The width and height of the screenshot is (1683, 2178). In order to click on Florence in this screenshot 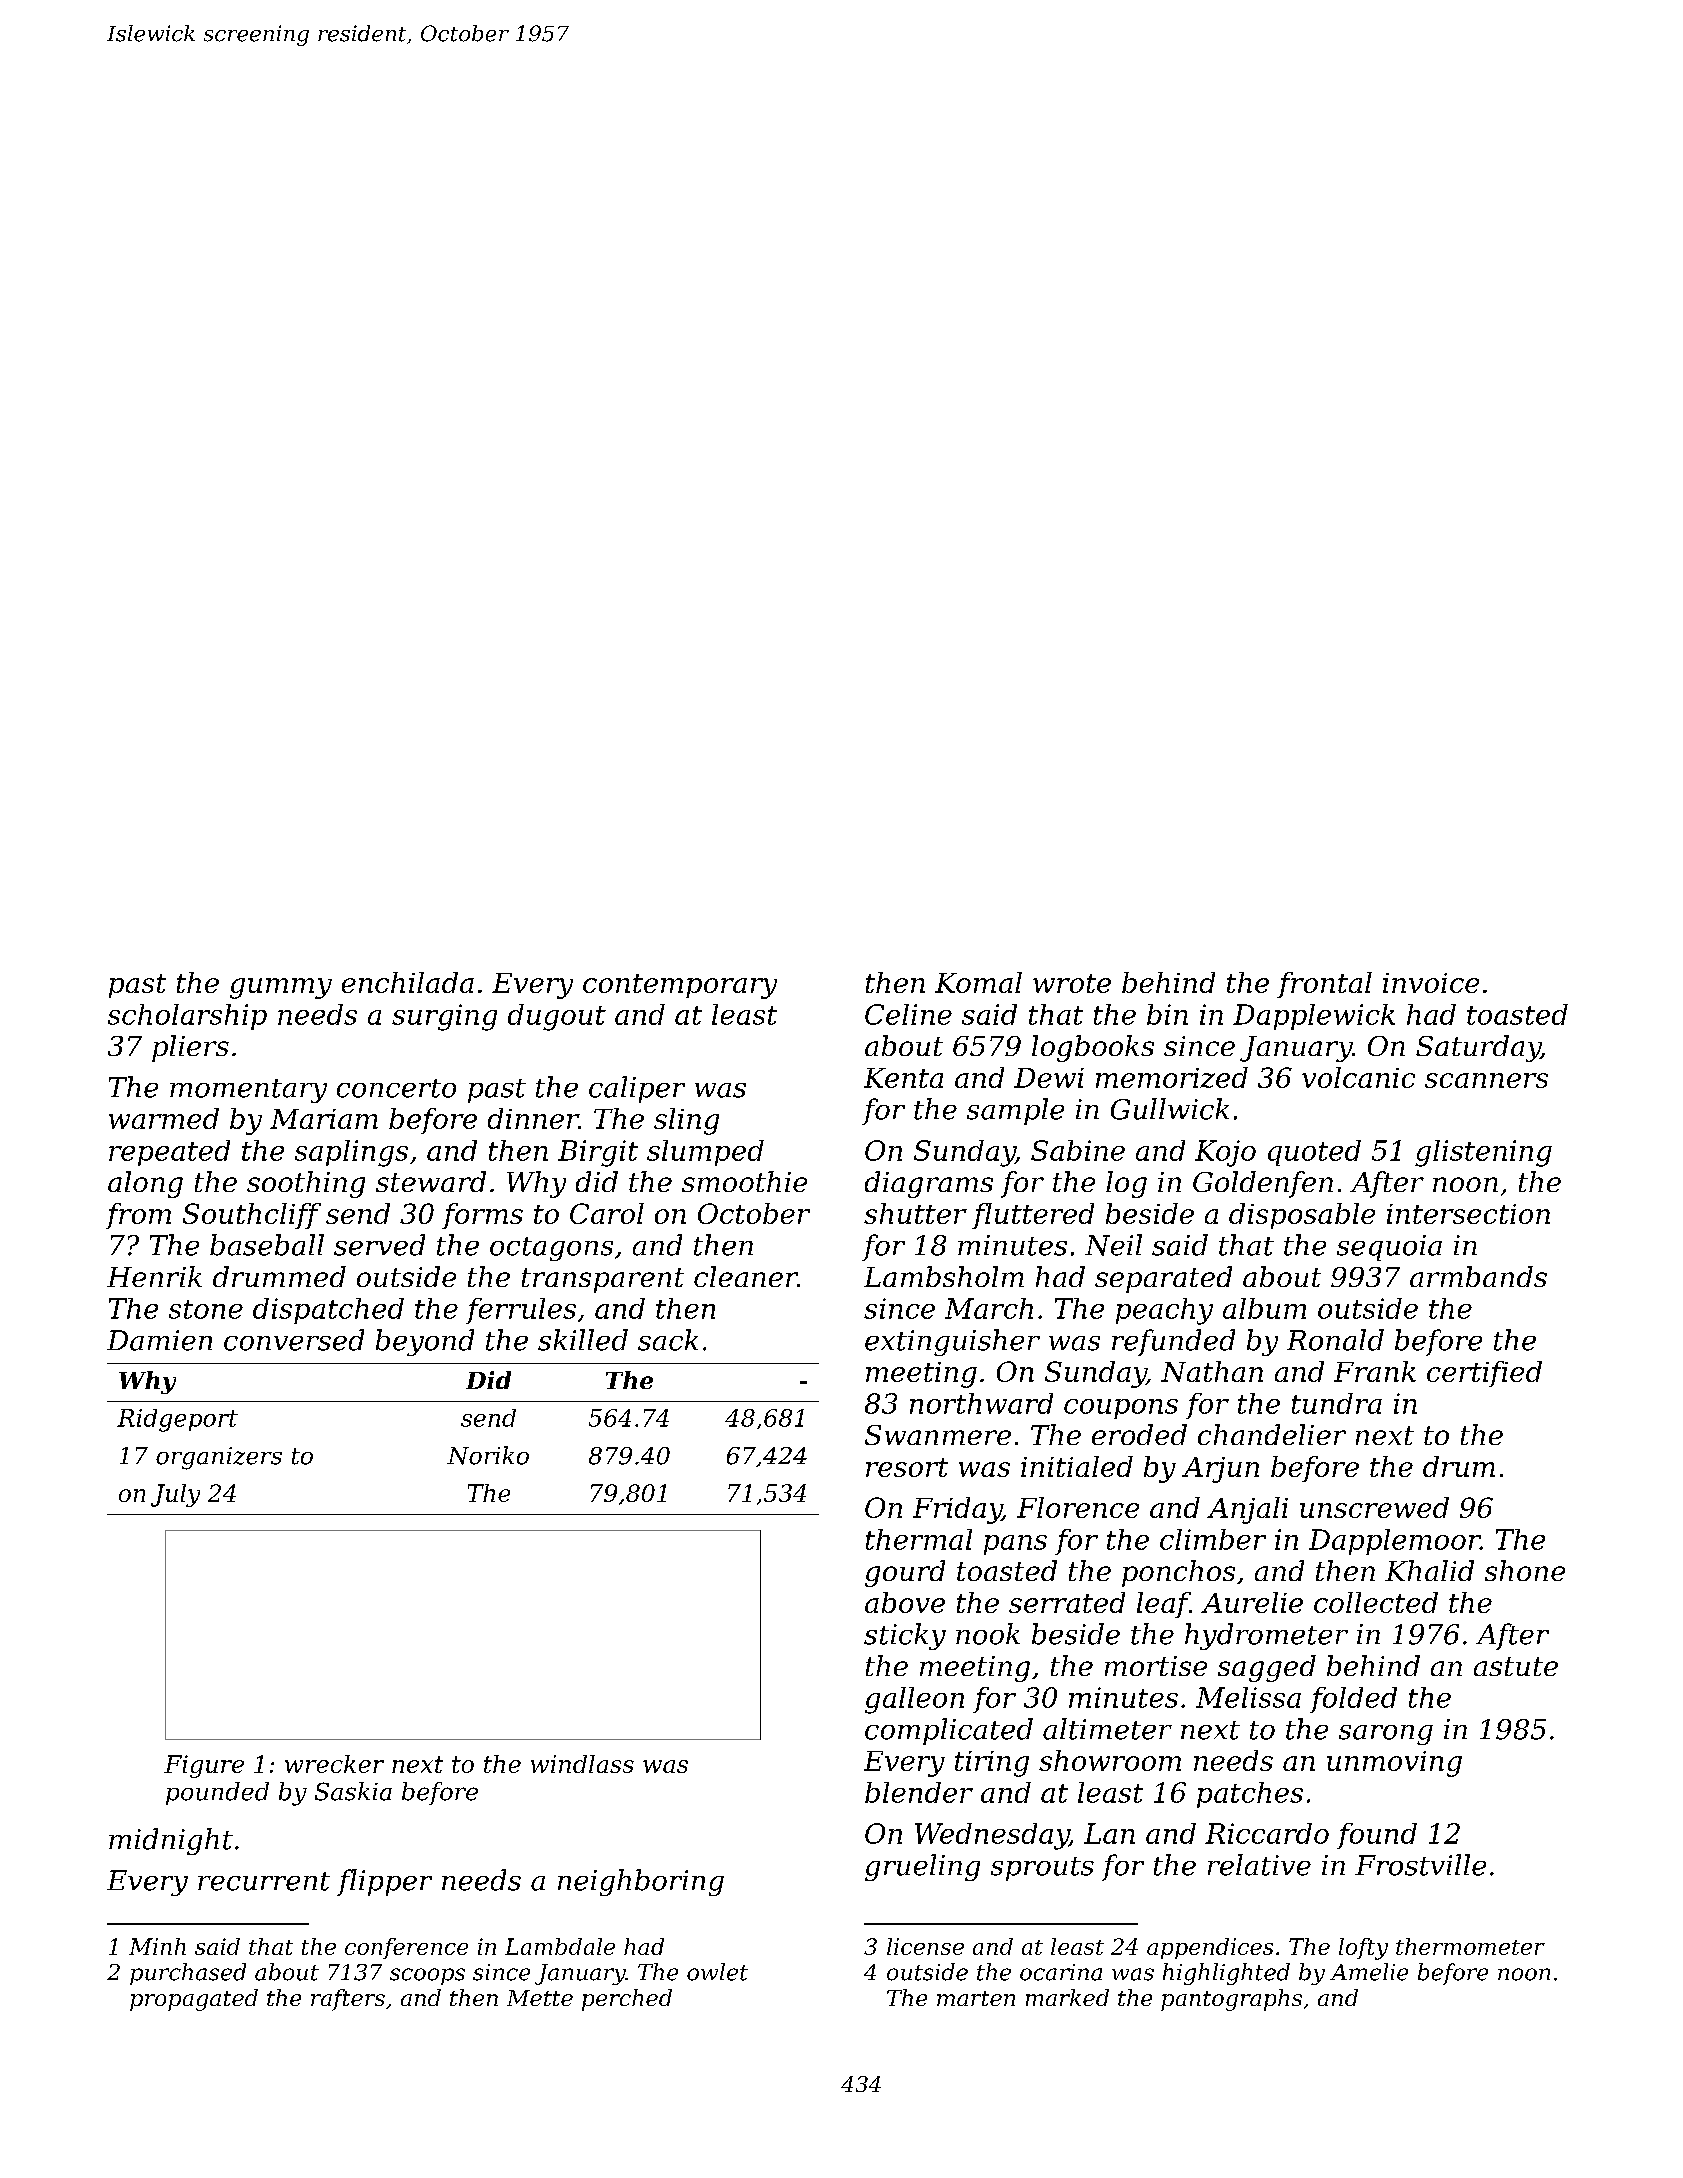, I will do `click(1078, 1507)`.
